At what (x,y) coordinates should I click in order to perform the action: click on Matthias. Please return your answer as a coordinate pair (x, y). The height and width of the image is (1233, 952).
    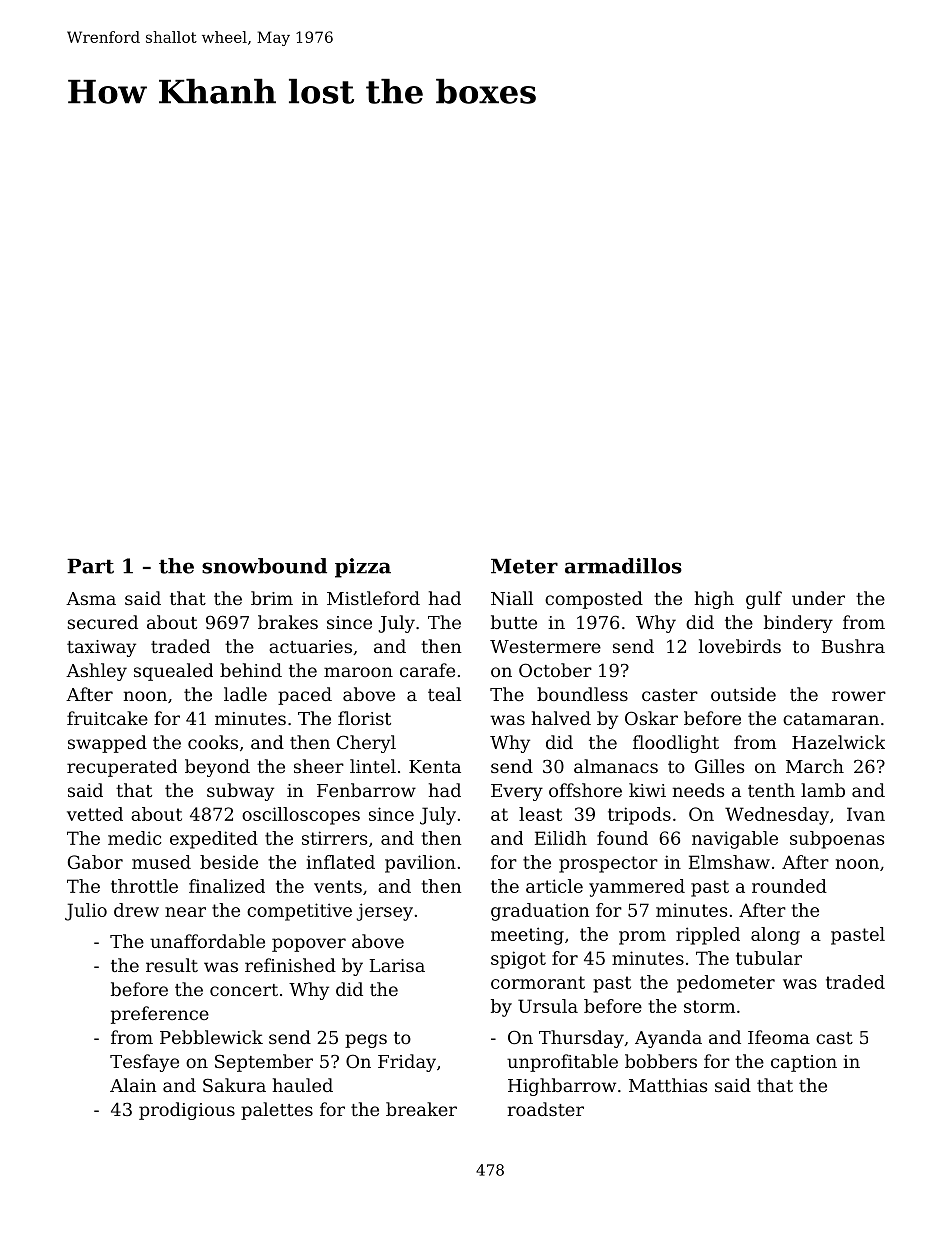
    Looking at the image, I should click on (668, 1085).
